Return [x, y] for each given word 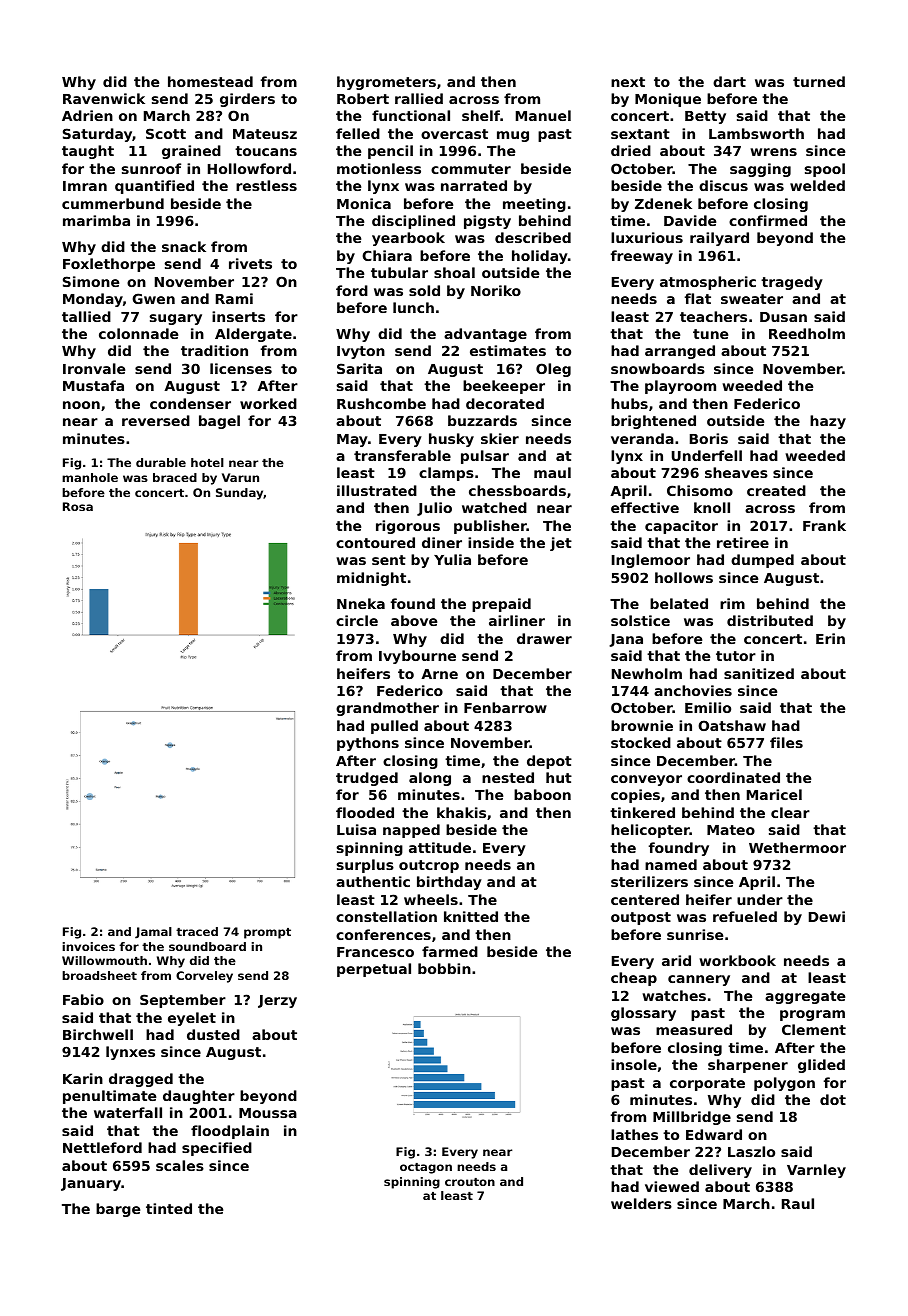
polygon [784, 1084]
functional [411, 115]
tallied [86, 316]
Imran [85, 186]
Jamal [153, 933]
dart [729, 81]
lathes [634, 1134]
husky [451, 440]
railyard [719, 239]
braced [175, 477]
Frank [824, 525]
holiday [540, 257]
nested [508, 777]
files [786, 742]
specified [217, 1149]
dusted [213, 1034]
